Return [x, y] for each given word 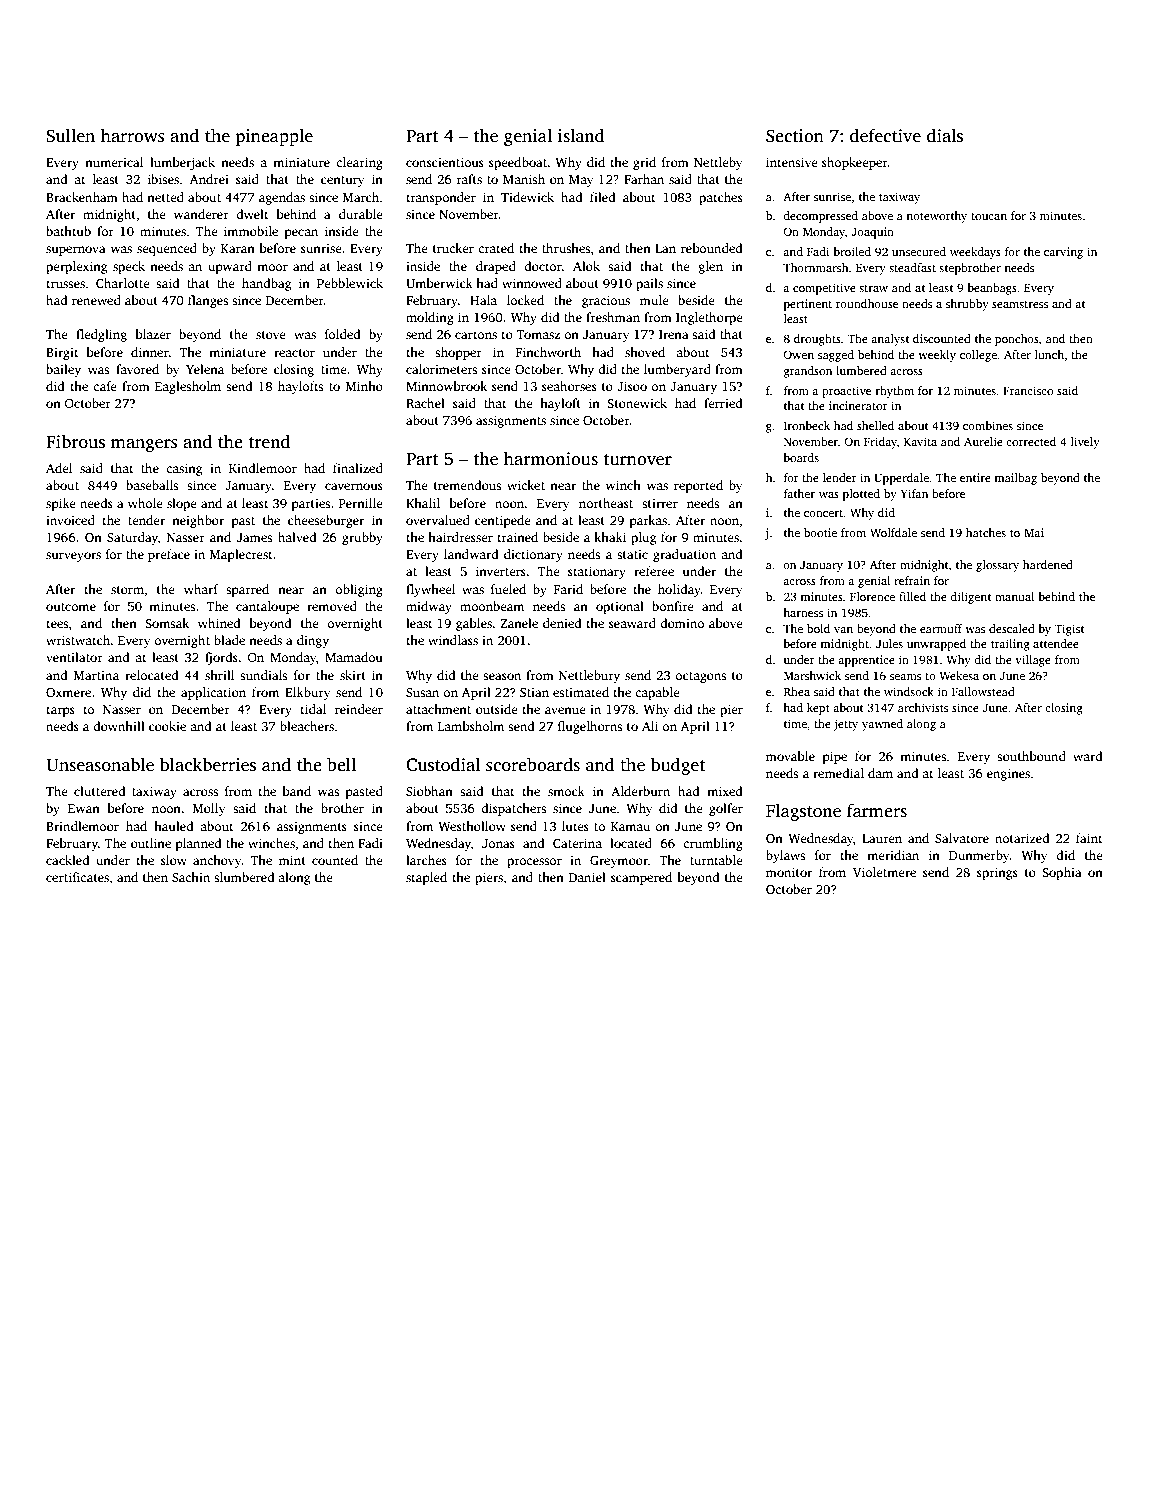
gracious [606, 301]
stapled [426, 878]
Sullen [70, 135]
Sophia [1062, 873]
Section [795, 136]
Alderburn [640, 791]
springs [997, 873]
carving [1063, 253]
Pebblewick [350, 283]
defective [885, 135]
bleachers [307, 726]
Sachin [191, 877]
